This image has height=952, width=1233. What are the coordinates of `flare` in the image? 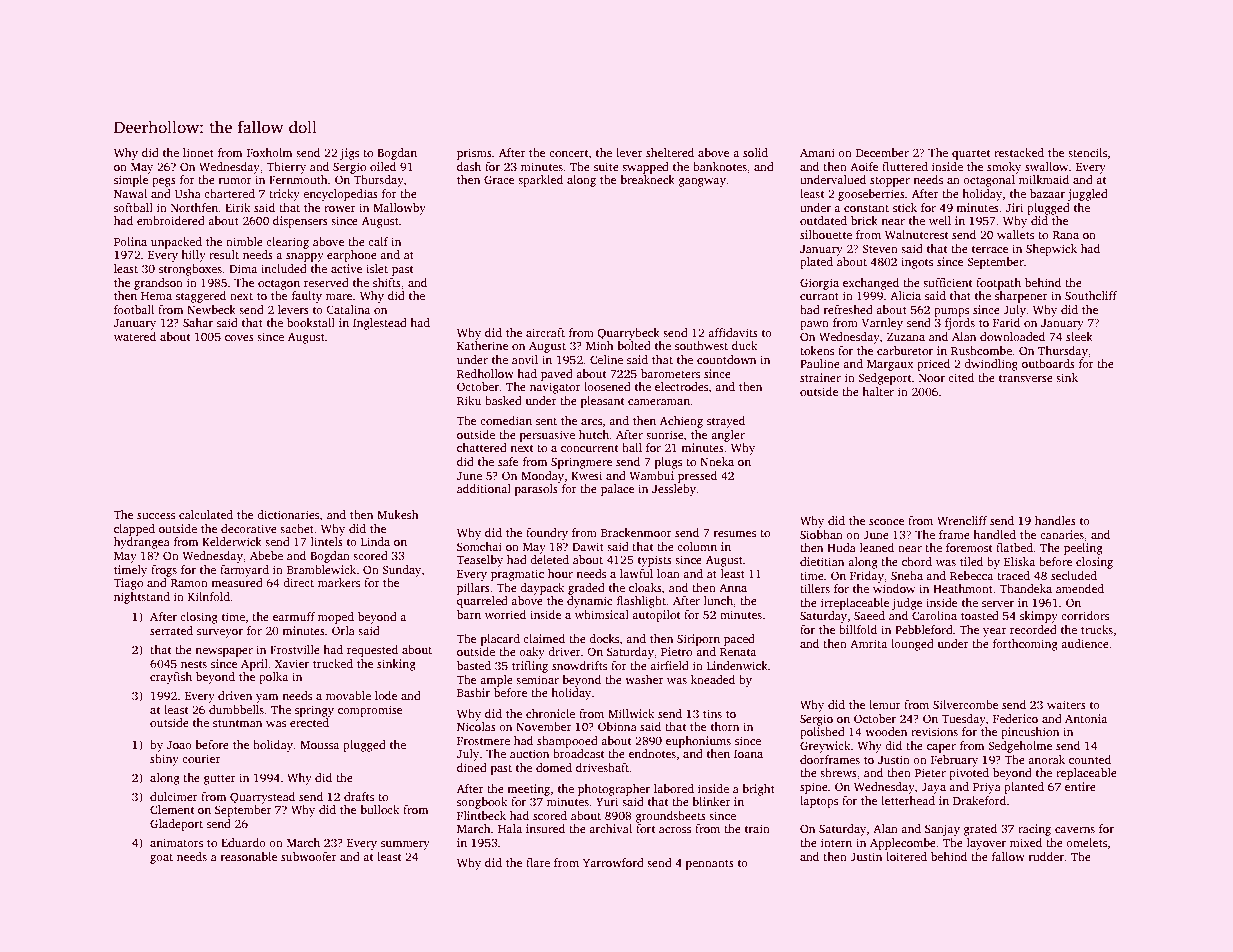 It's located at (538, 862).
